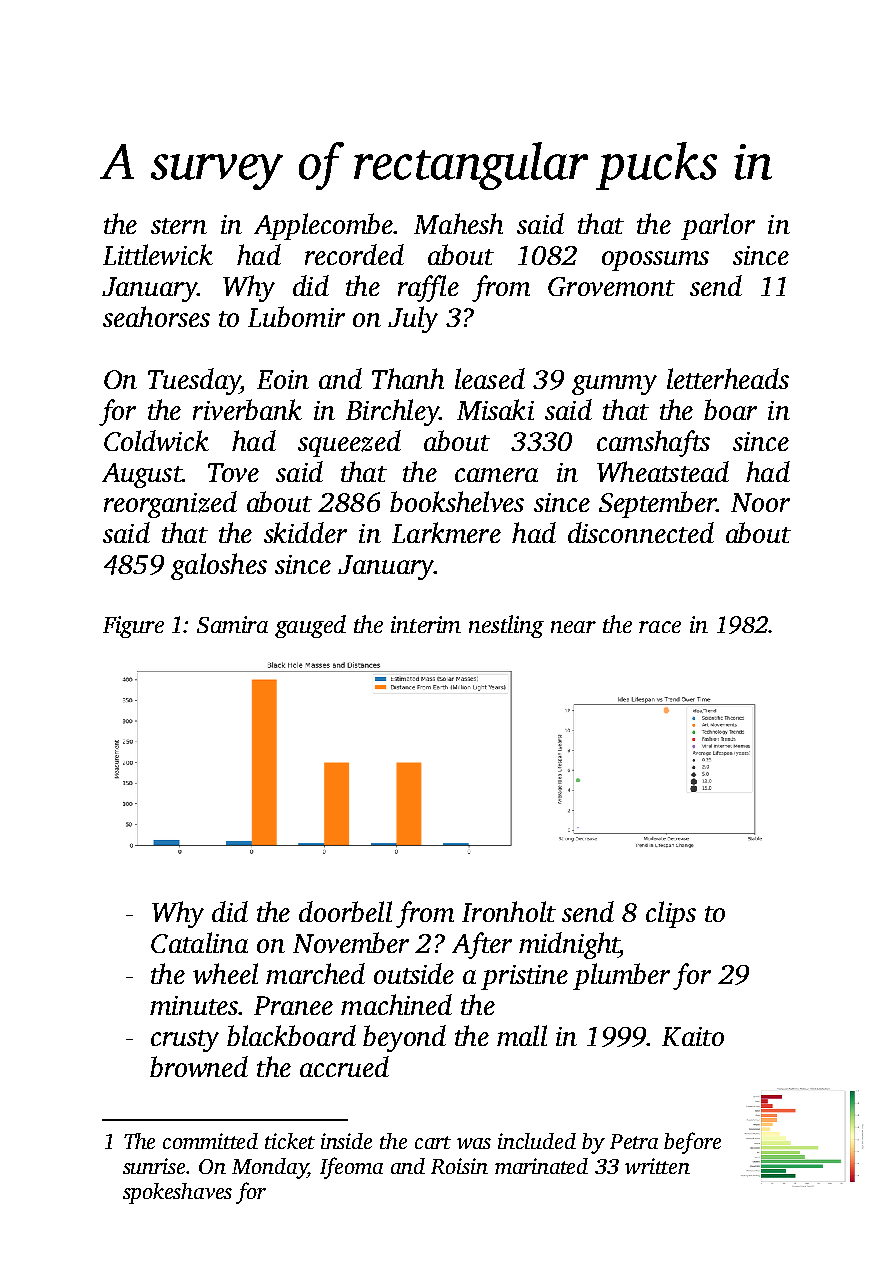 This screenshot has height=1265, width=892. I want to click on doorbell, so click(345, 911).
